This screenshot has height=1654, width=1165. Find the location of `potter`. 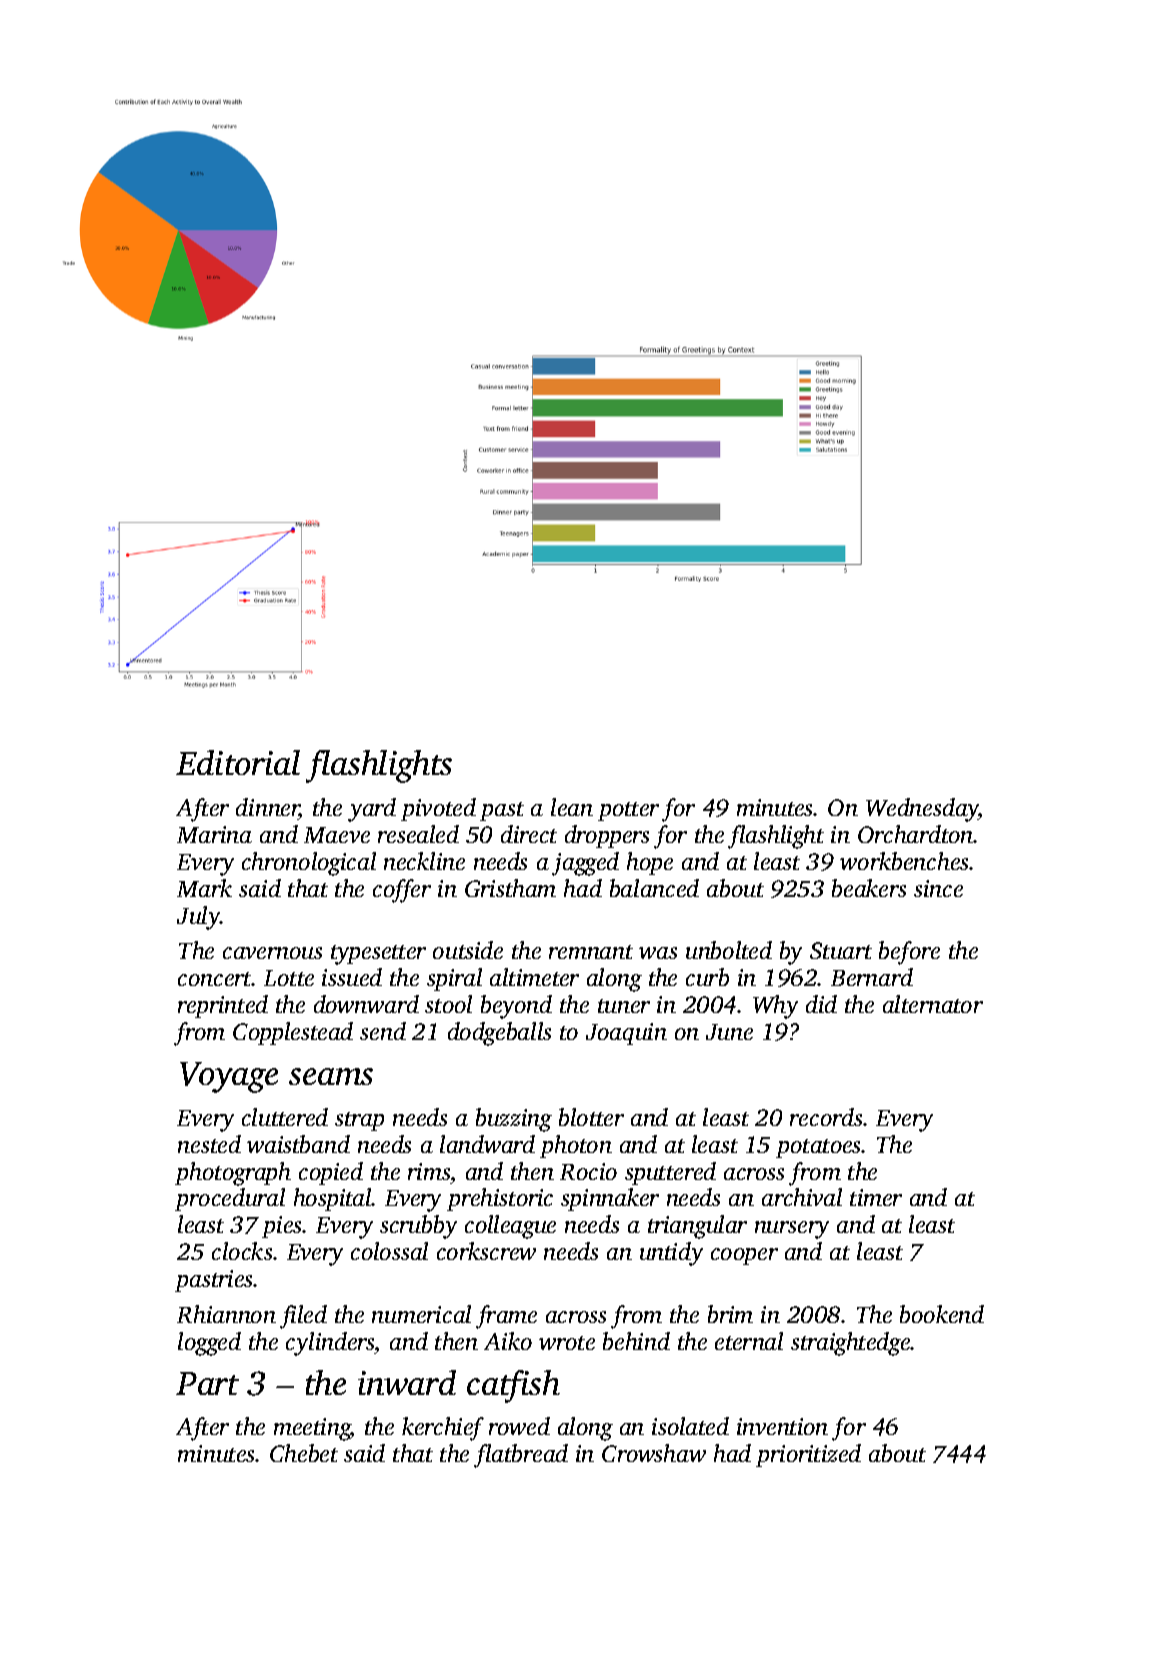

potter is located at coordinates (628, 811).
